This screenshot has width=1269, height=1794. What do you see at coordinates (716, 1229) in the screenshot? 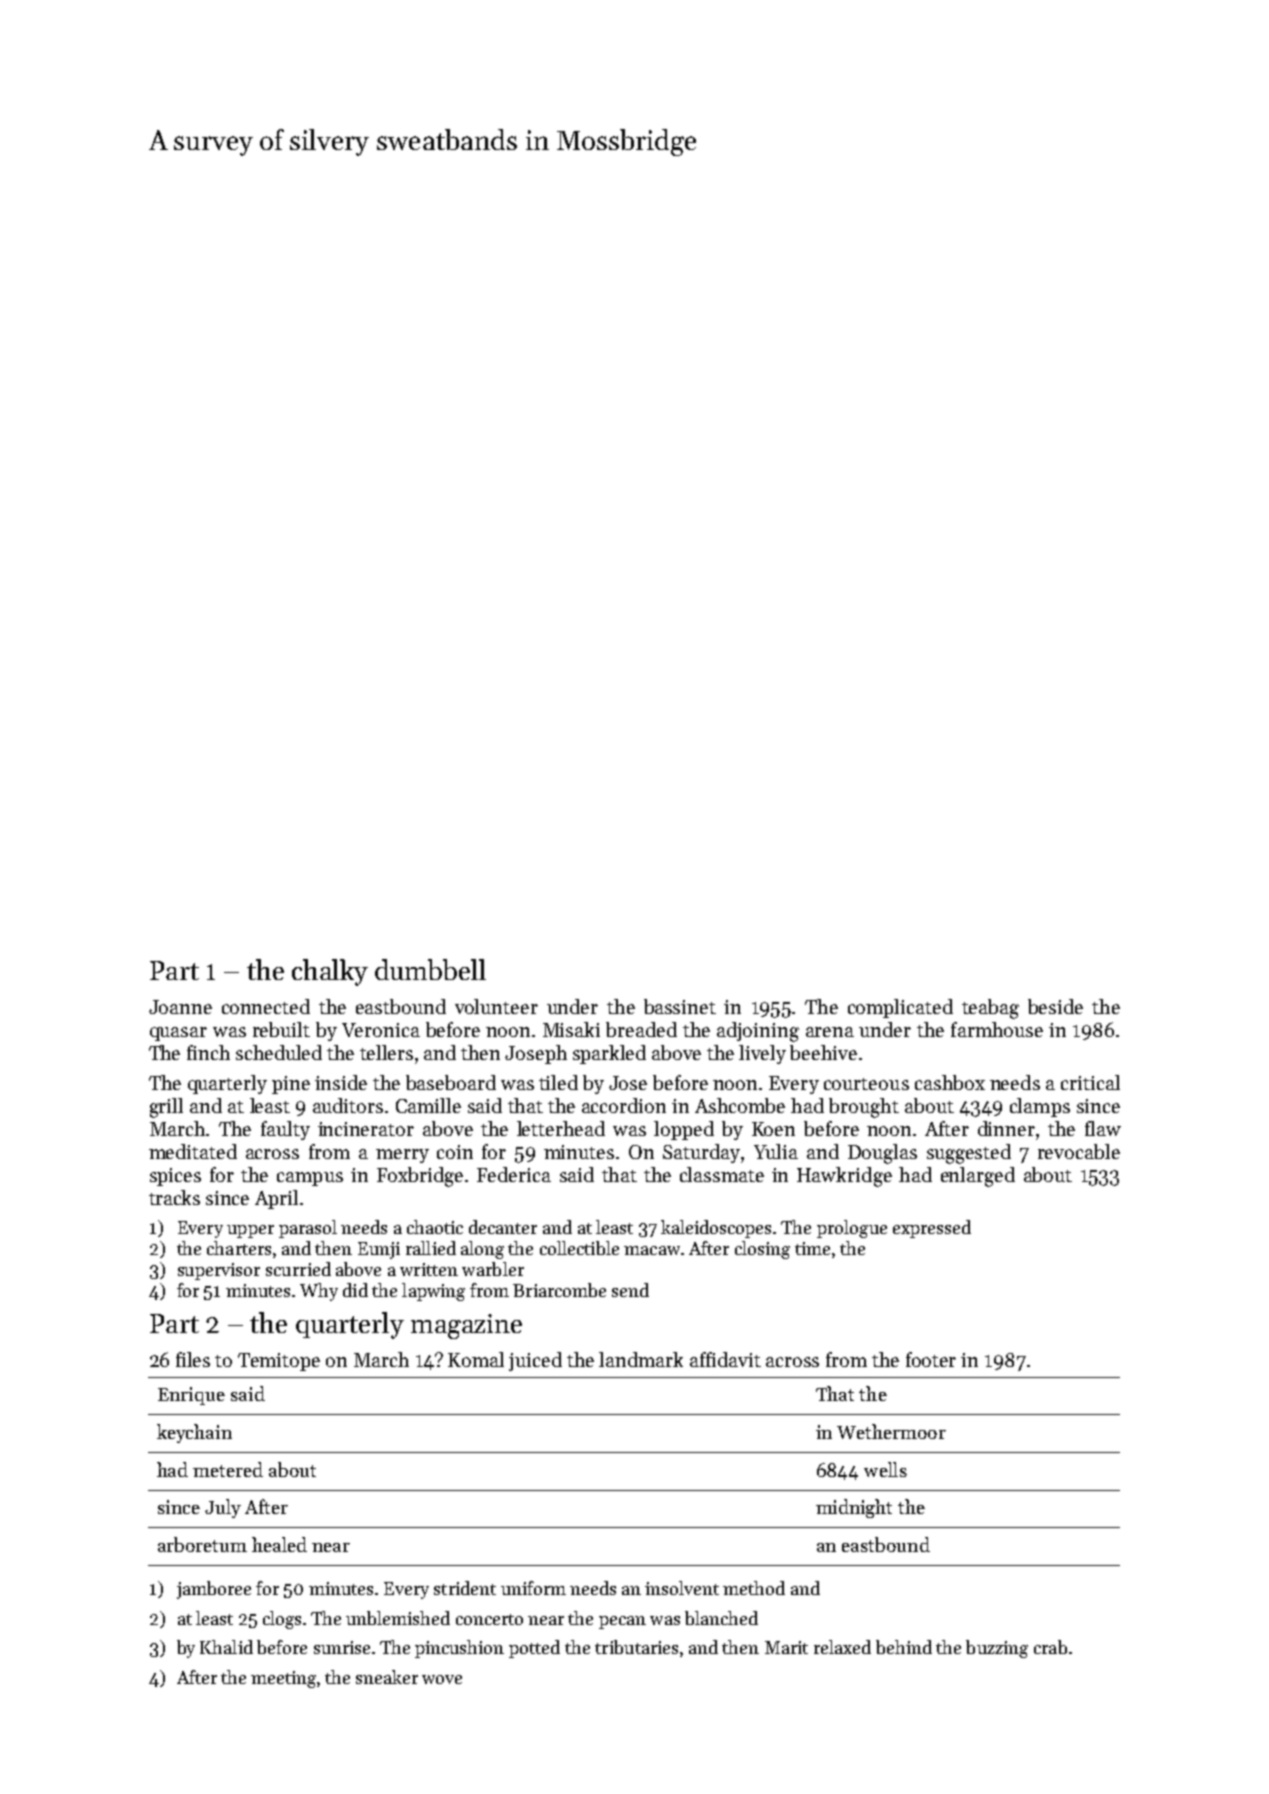
I see `kaleidoscopes` at bounding box center [716, 1229].
